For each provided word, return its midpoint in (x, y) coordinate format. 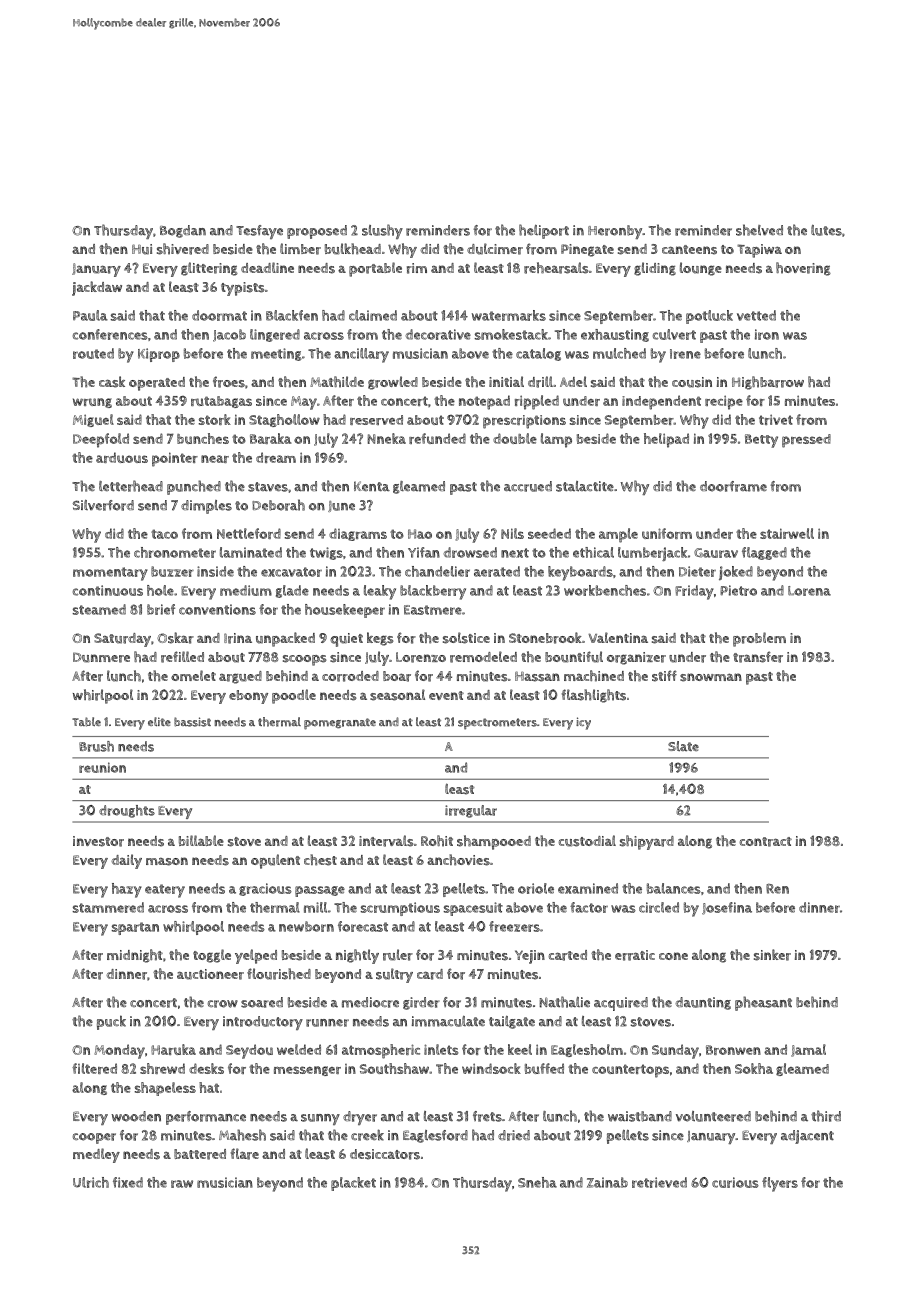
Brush (96, 746)
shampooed (494, 842)
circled (659, 907)
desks (206, 1068)
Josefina (727, 908)
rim (417, 268)
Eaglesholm (587, 1050)
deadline (267, 267)
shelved (759, 230)
